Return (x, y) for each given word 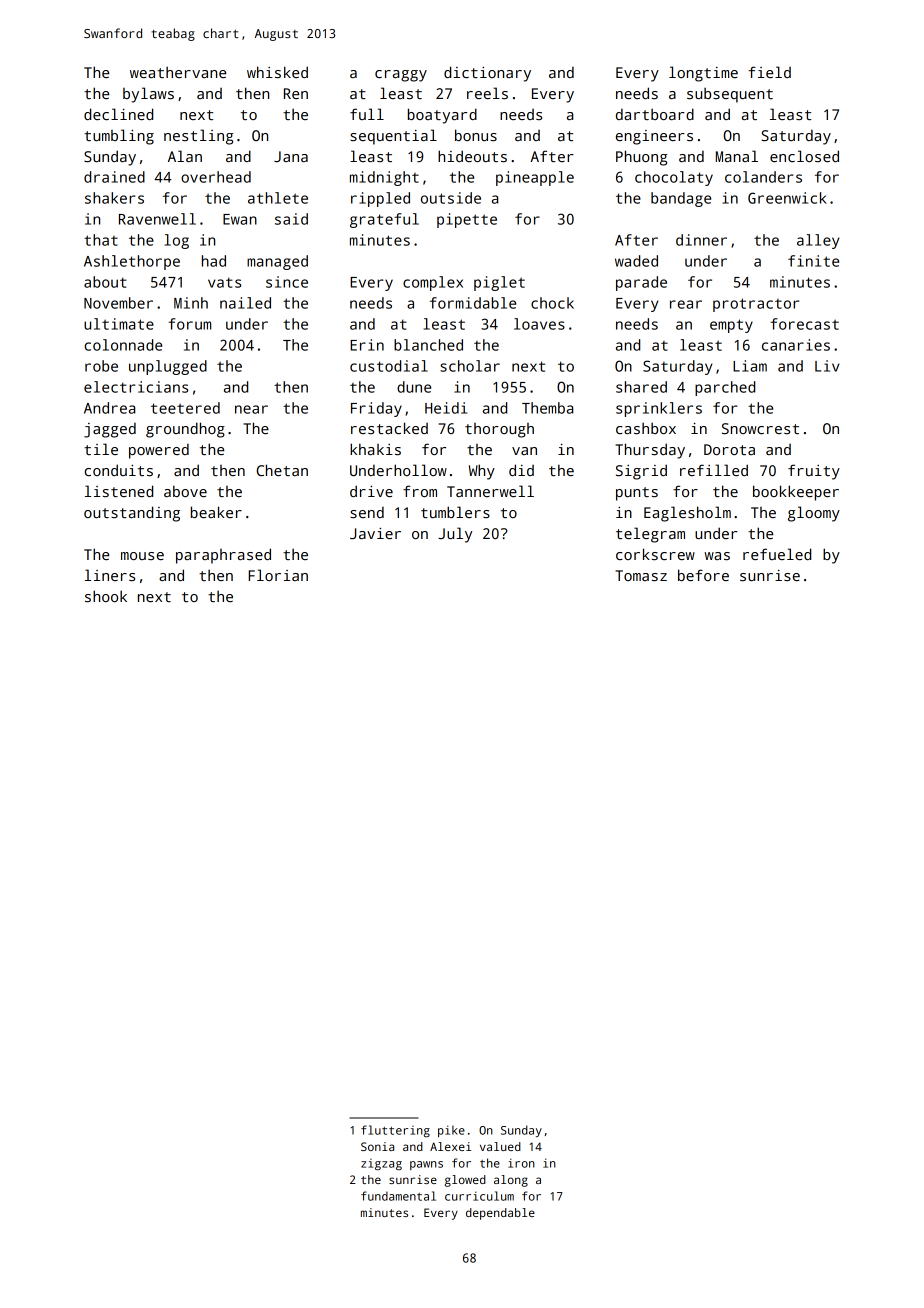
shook (106, 596)
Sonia (377, 1146)
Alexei (450, 1146)
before (703, 575)
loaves (539, 324)
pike (451, 1131)
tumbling (119, 137)
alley (818, 241)
